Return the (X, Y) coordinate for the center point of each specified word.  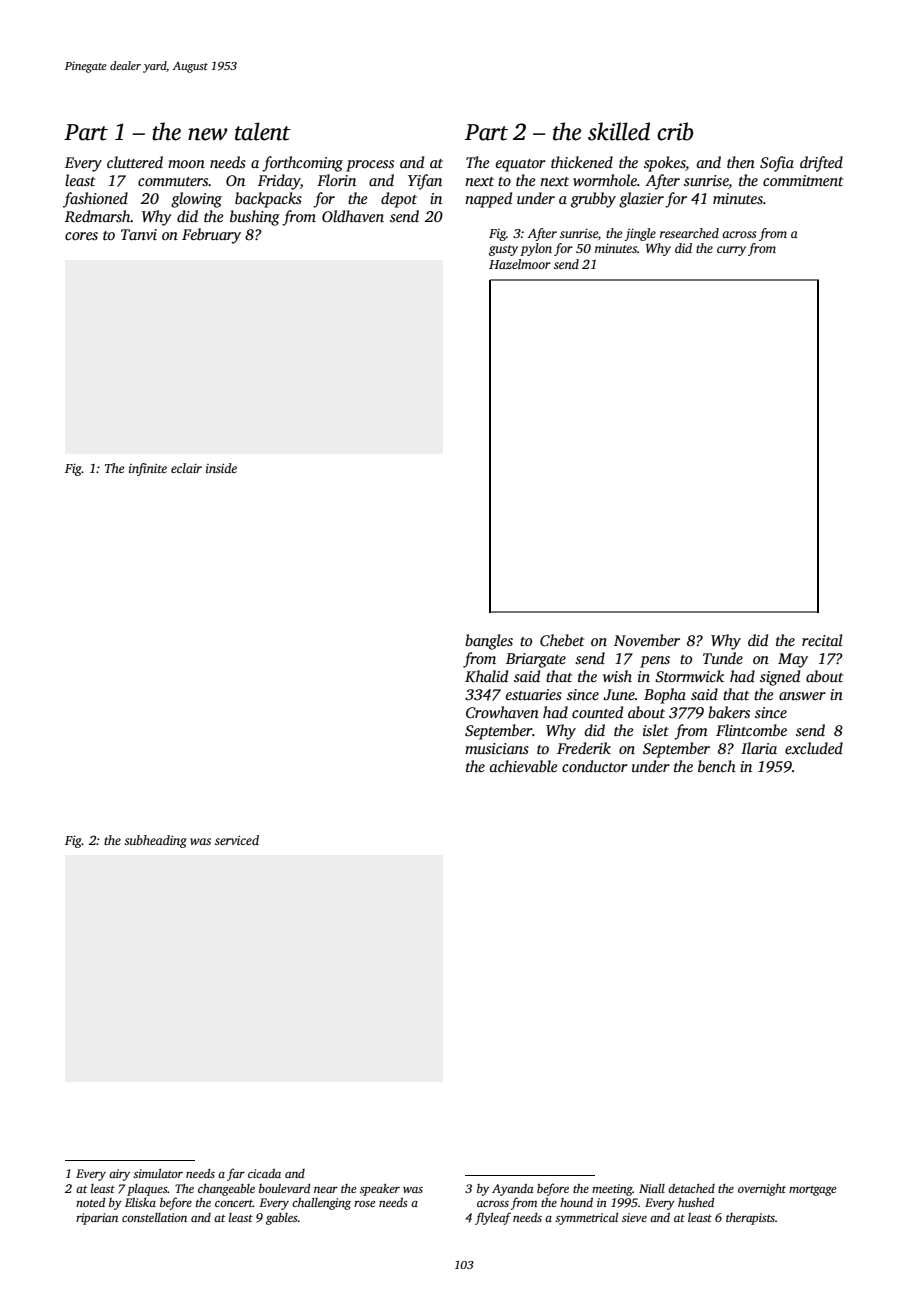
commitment (803, 180)
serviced (237, 840)
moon (186, 164)
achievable (523, 766)
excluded (814, 748)
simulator (158, 1173)
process (370, 166)
